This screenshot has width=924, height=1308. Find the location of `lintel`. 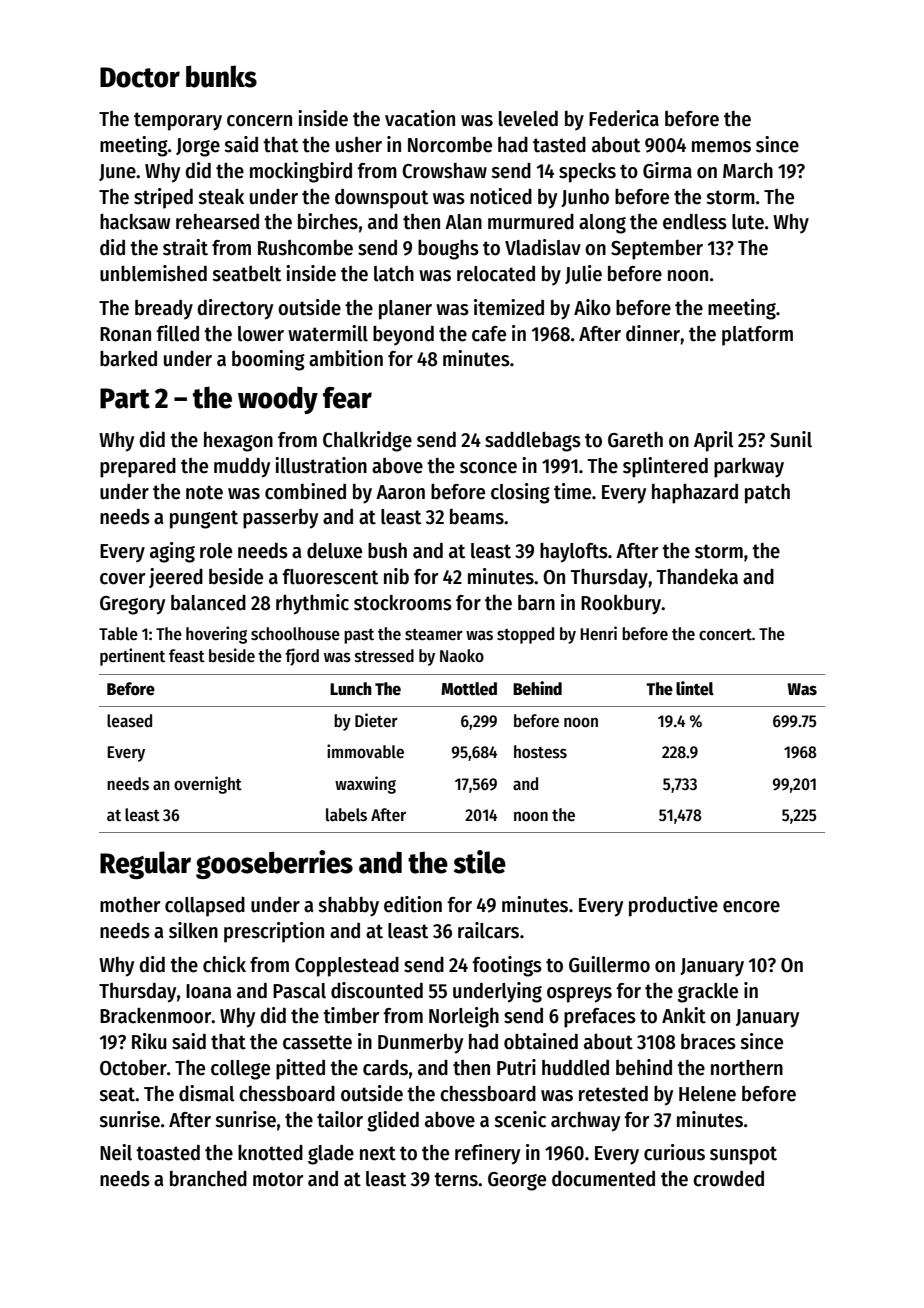

lintel is located at coordinates (695, 688).
